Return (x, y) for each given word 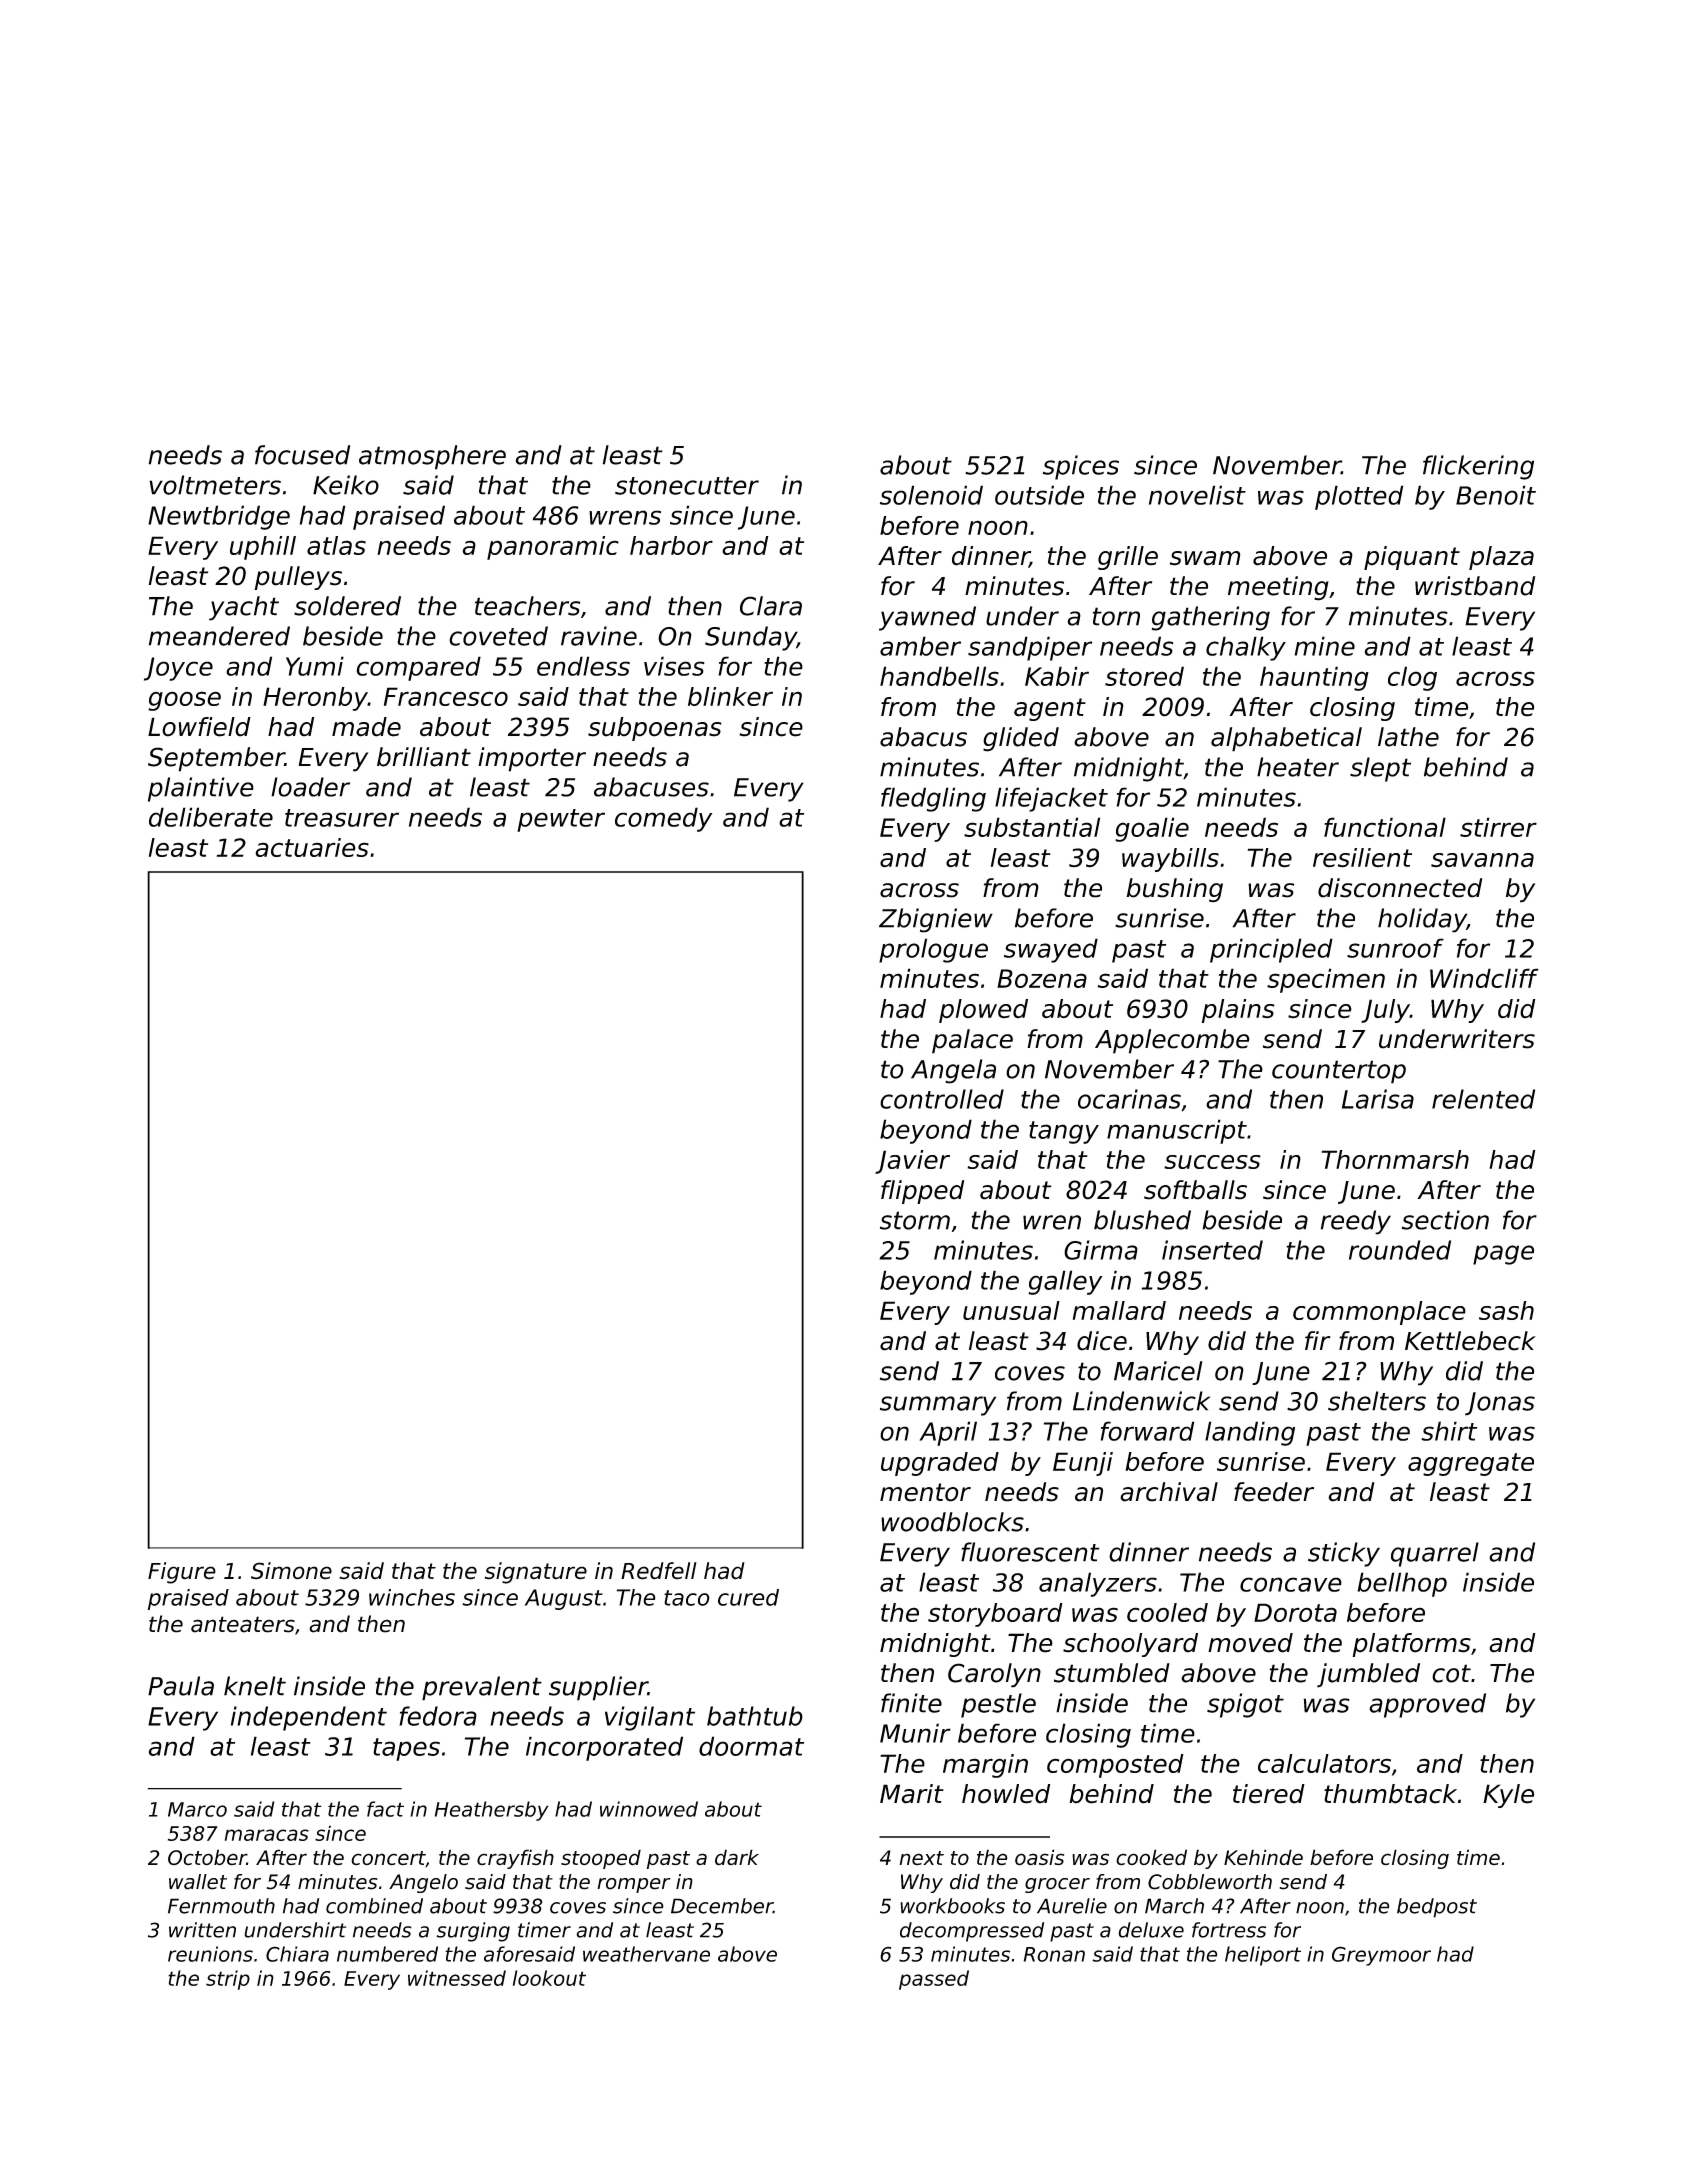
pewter (561, 820)
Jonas (1500, 1404)
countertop (1339, 1072)
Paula (181, 1686)
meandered (219, 636)
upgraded (940, 1464)
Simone (291, 1571)
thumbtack (1390, 1794)
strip (228, 1980)
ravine (599, 636)
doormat (751, 1746)
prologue (933, 950)
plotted (1359, 497)
